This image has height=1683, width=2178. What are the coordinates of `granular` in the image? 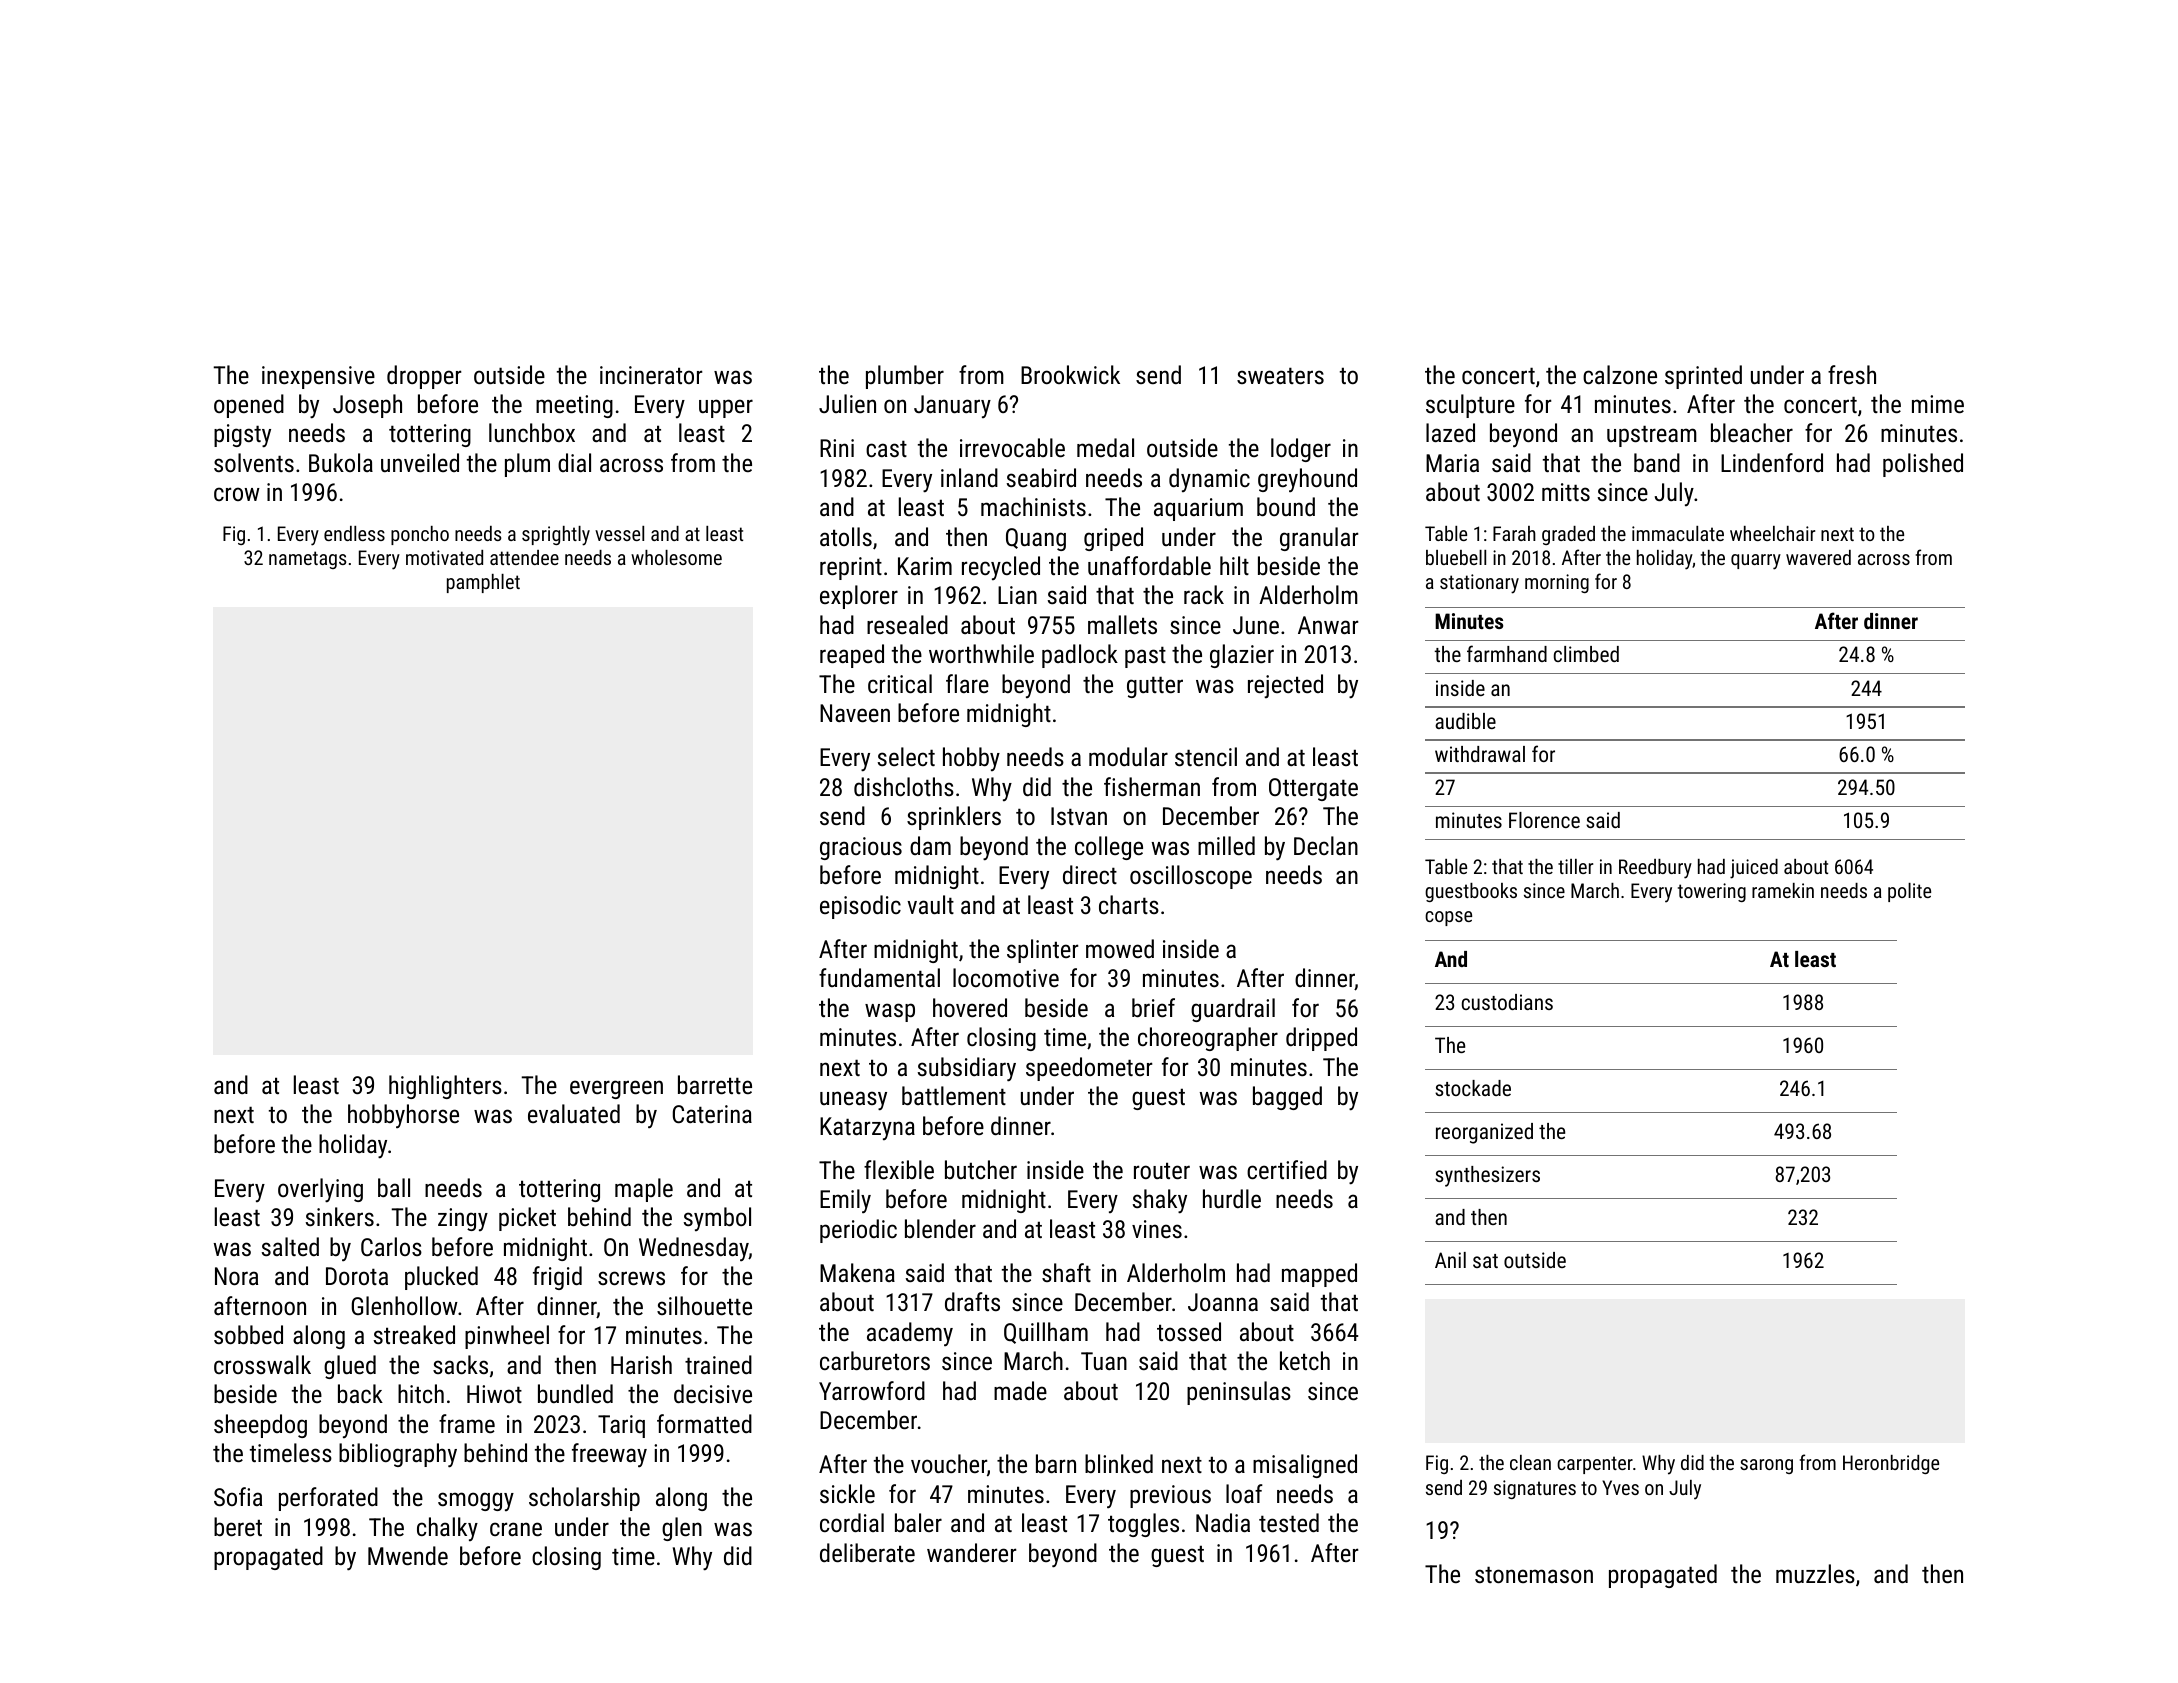 It's located at (1319, 539).
